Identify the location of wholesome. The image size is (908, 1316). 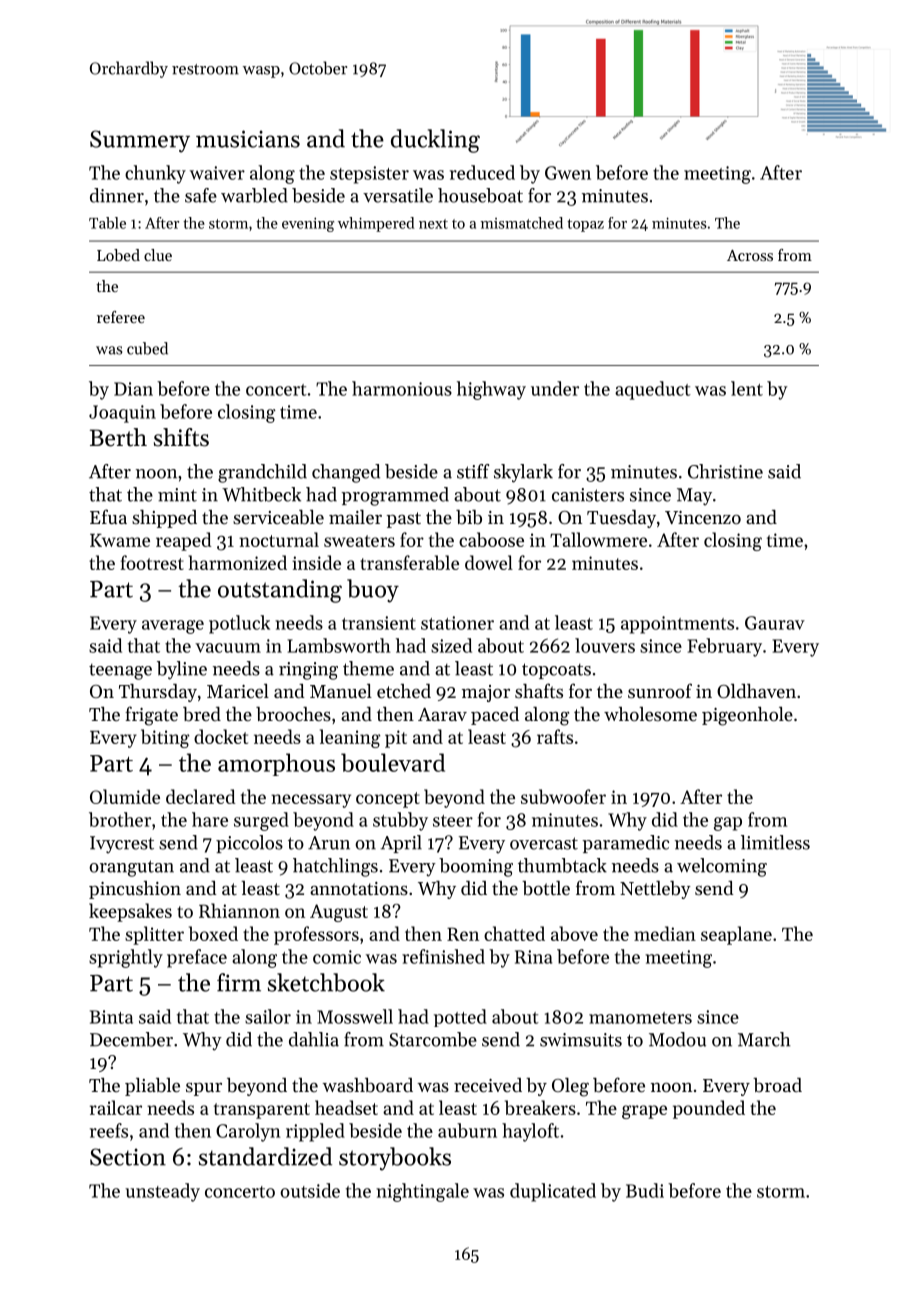
(650, 714).
